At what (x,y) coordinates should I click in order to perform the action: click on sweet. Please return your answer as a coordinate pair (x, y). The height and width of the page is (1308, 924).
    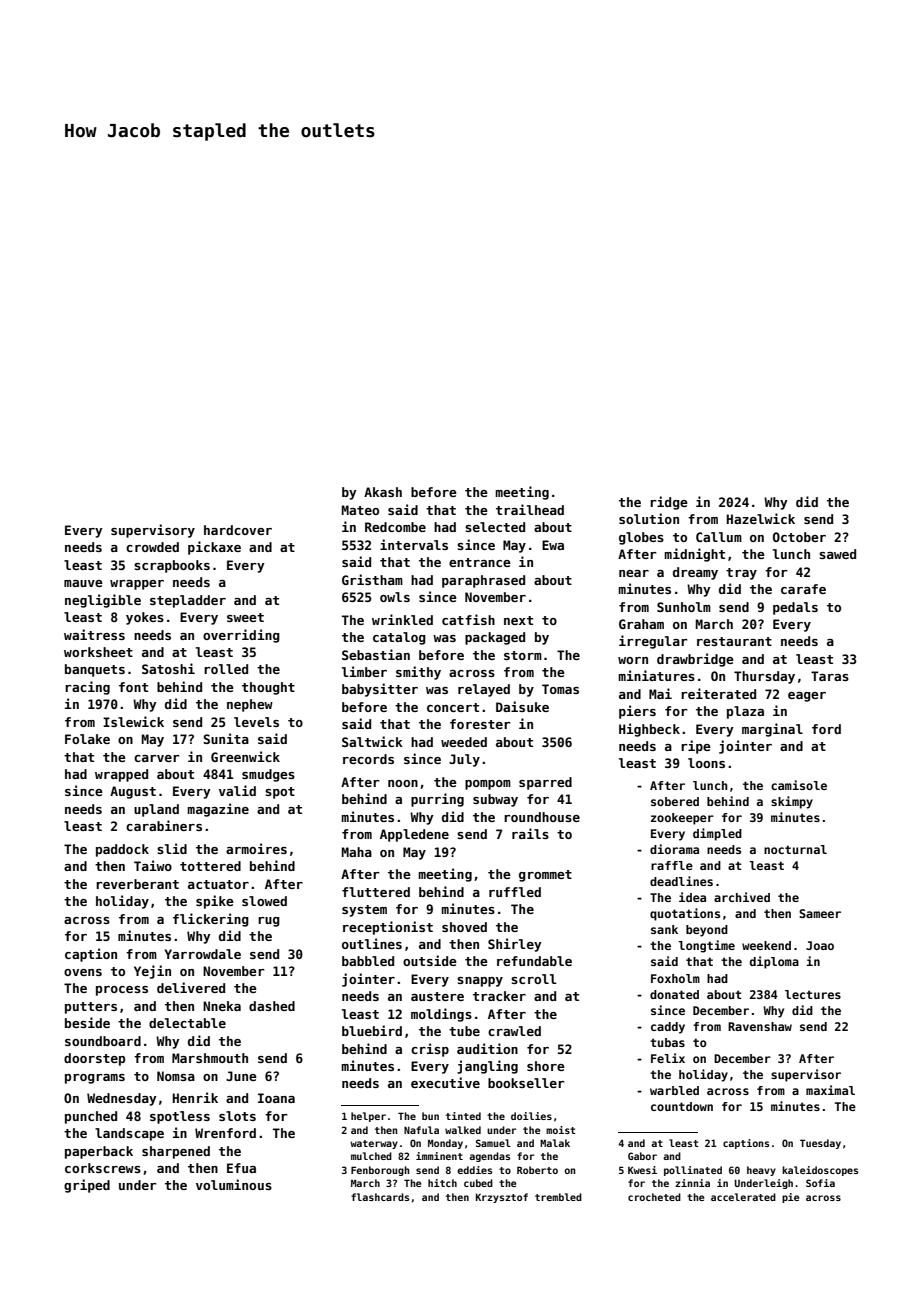
    Looking at the image, I should click on (245, 617).
